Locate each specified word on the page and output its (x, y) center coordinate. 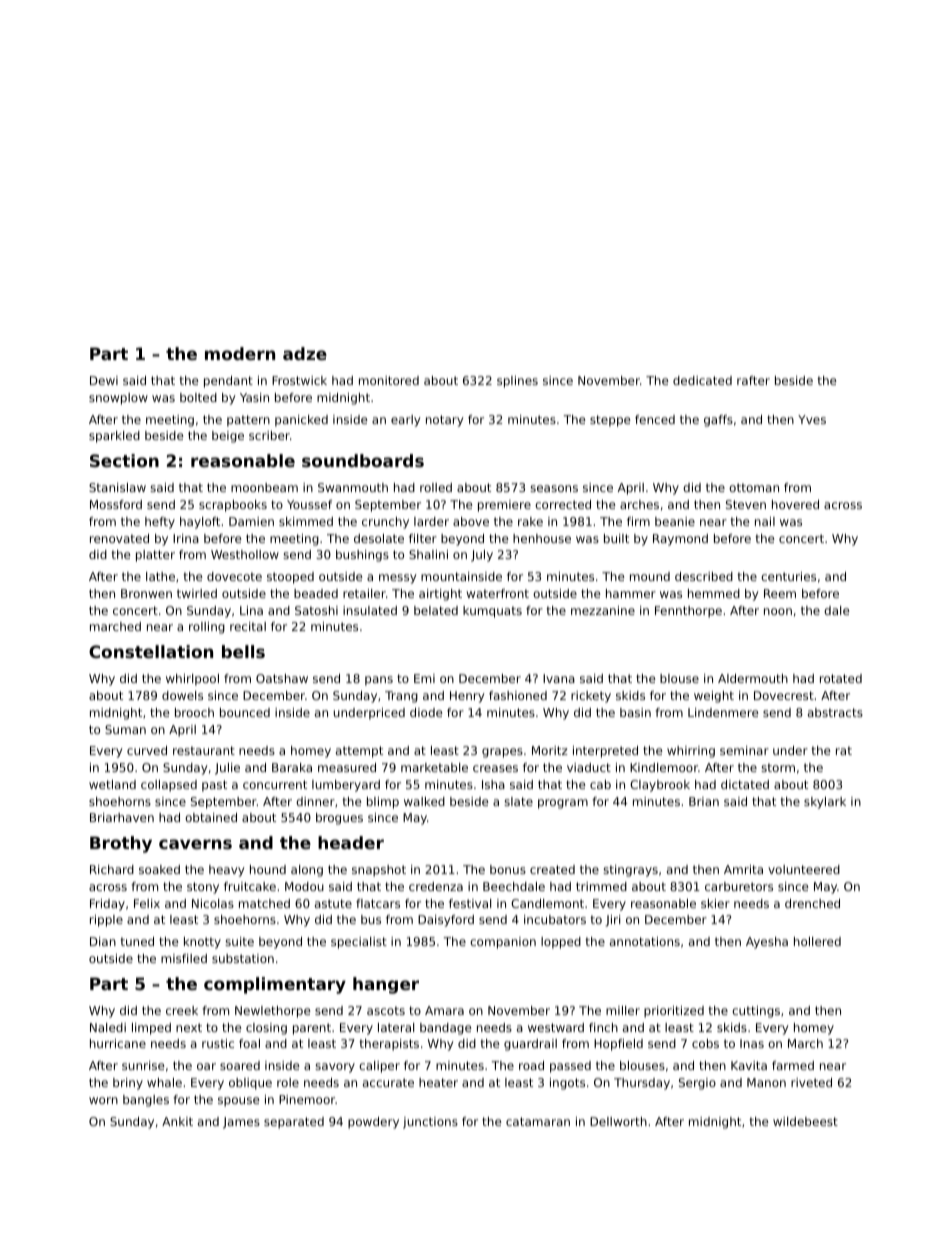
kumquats (492, 612)
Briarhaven (122, 817)
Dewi (104, 380)
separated (294, 1123)
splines (517, 382)
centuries (788, 576)
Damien (251, 521)
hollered (817, 941)
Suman (125, 729)
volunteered (804, 869)
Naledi (108, 1027)
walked (424, 801)
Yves (812, 419)
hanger (386, 985)
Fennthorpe (688, 612)
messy (397, 579)
